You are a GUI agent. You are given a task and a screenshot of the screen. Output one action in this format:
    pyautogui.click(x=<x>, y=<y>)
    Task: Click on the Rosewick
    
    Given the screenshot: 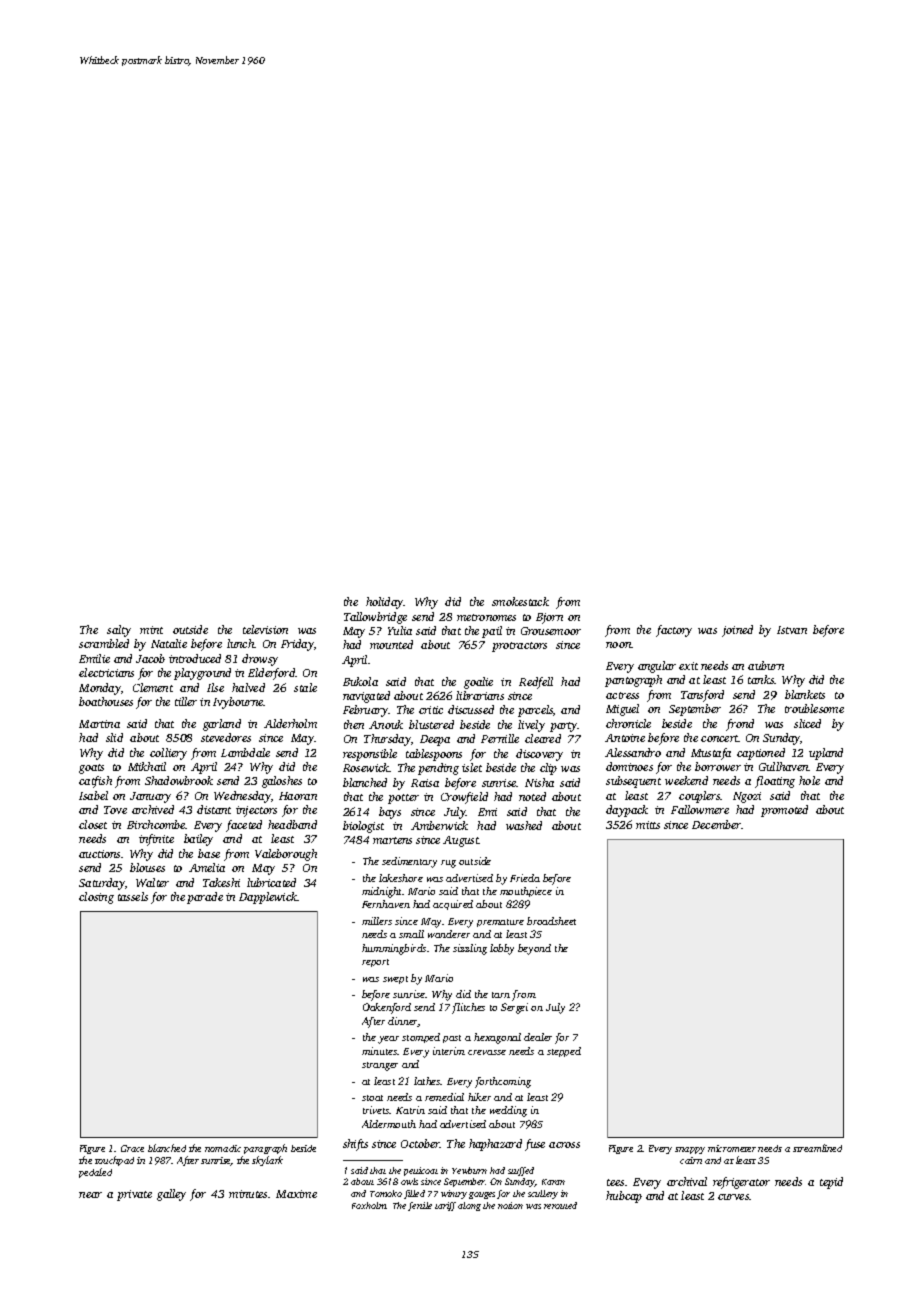 What is the action you would take?
    pyautogui.click(x=366, y=767)
